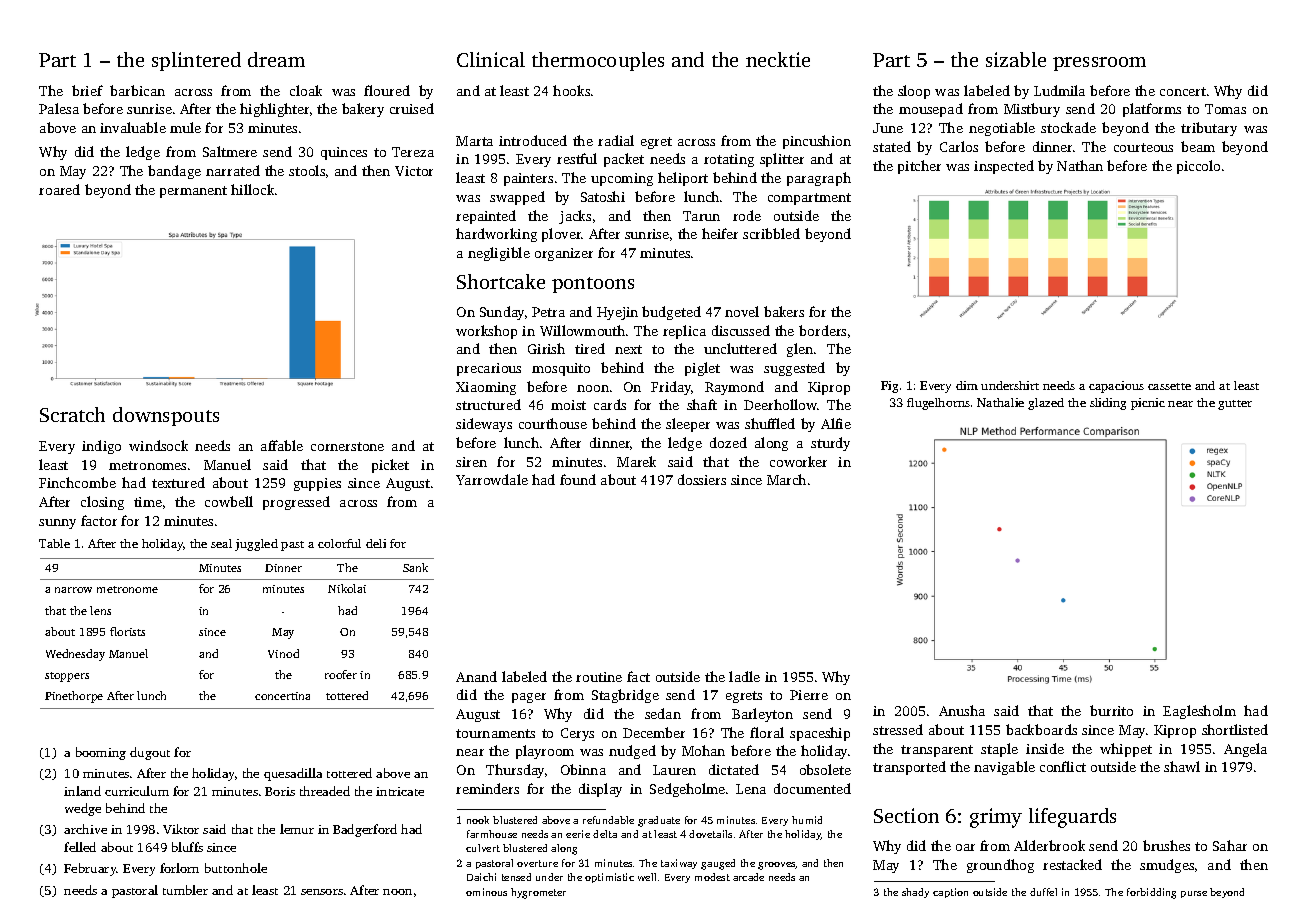  I want to click on quinces, so click(344, 153).
